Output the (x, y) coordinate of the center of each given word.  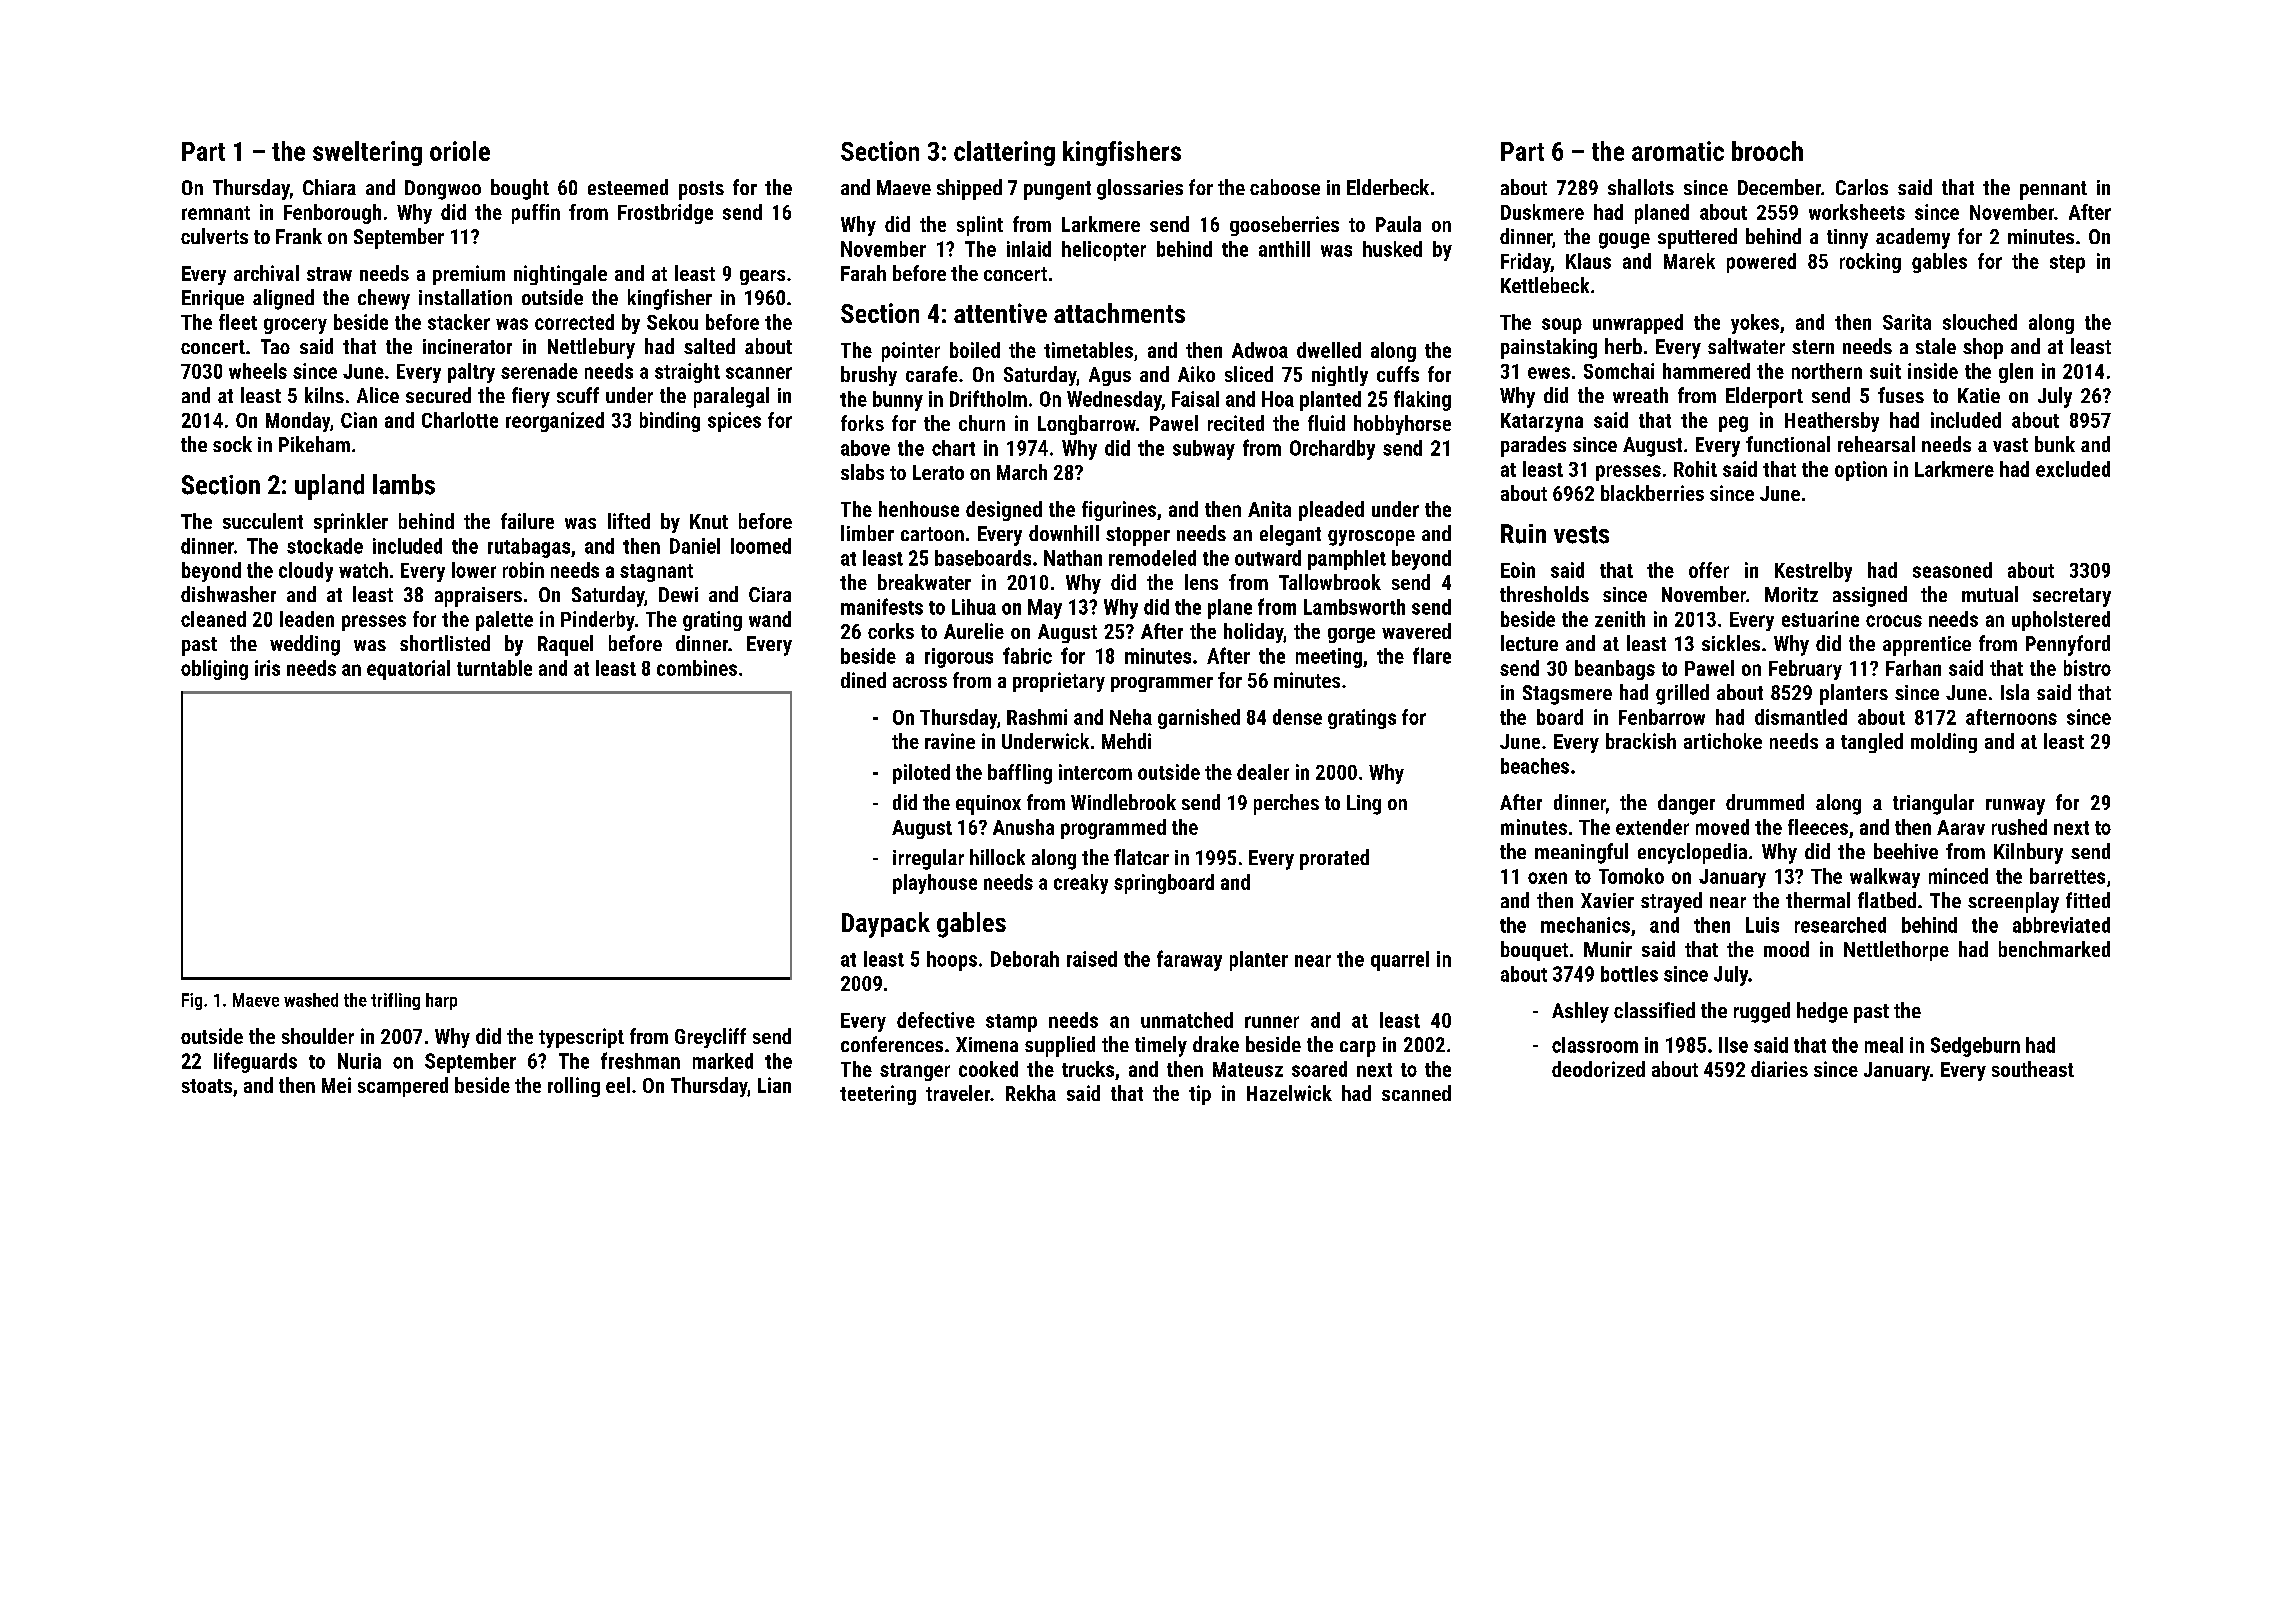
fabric (1027, 655)
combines (697, 668)
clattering (1004, 153)
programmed (1113, 829)
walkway (1885, 878)
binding (670, 422)
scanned (1416, 1093)
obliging (214, 670)
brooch (1767, 151)
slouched (1980, 322)
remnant (216, 213)
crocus (1894, 621)
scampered (403, 1087)
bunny (898, 401)
